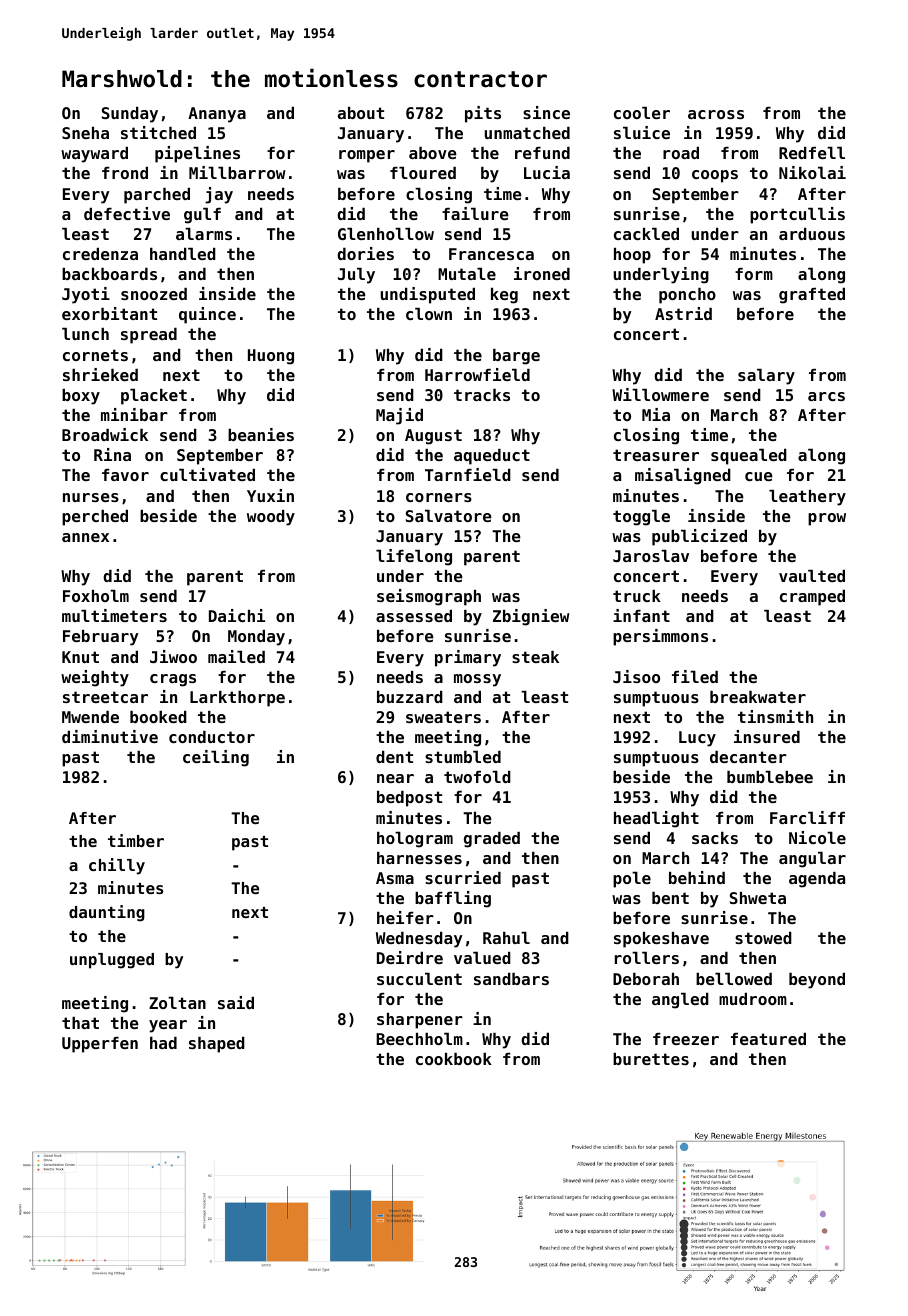  I want to click on Ananya, so click(217, 115).
